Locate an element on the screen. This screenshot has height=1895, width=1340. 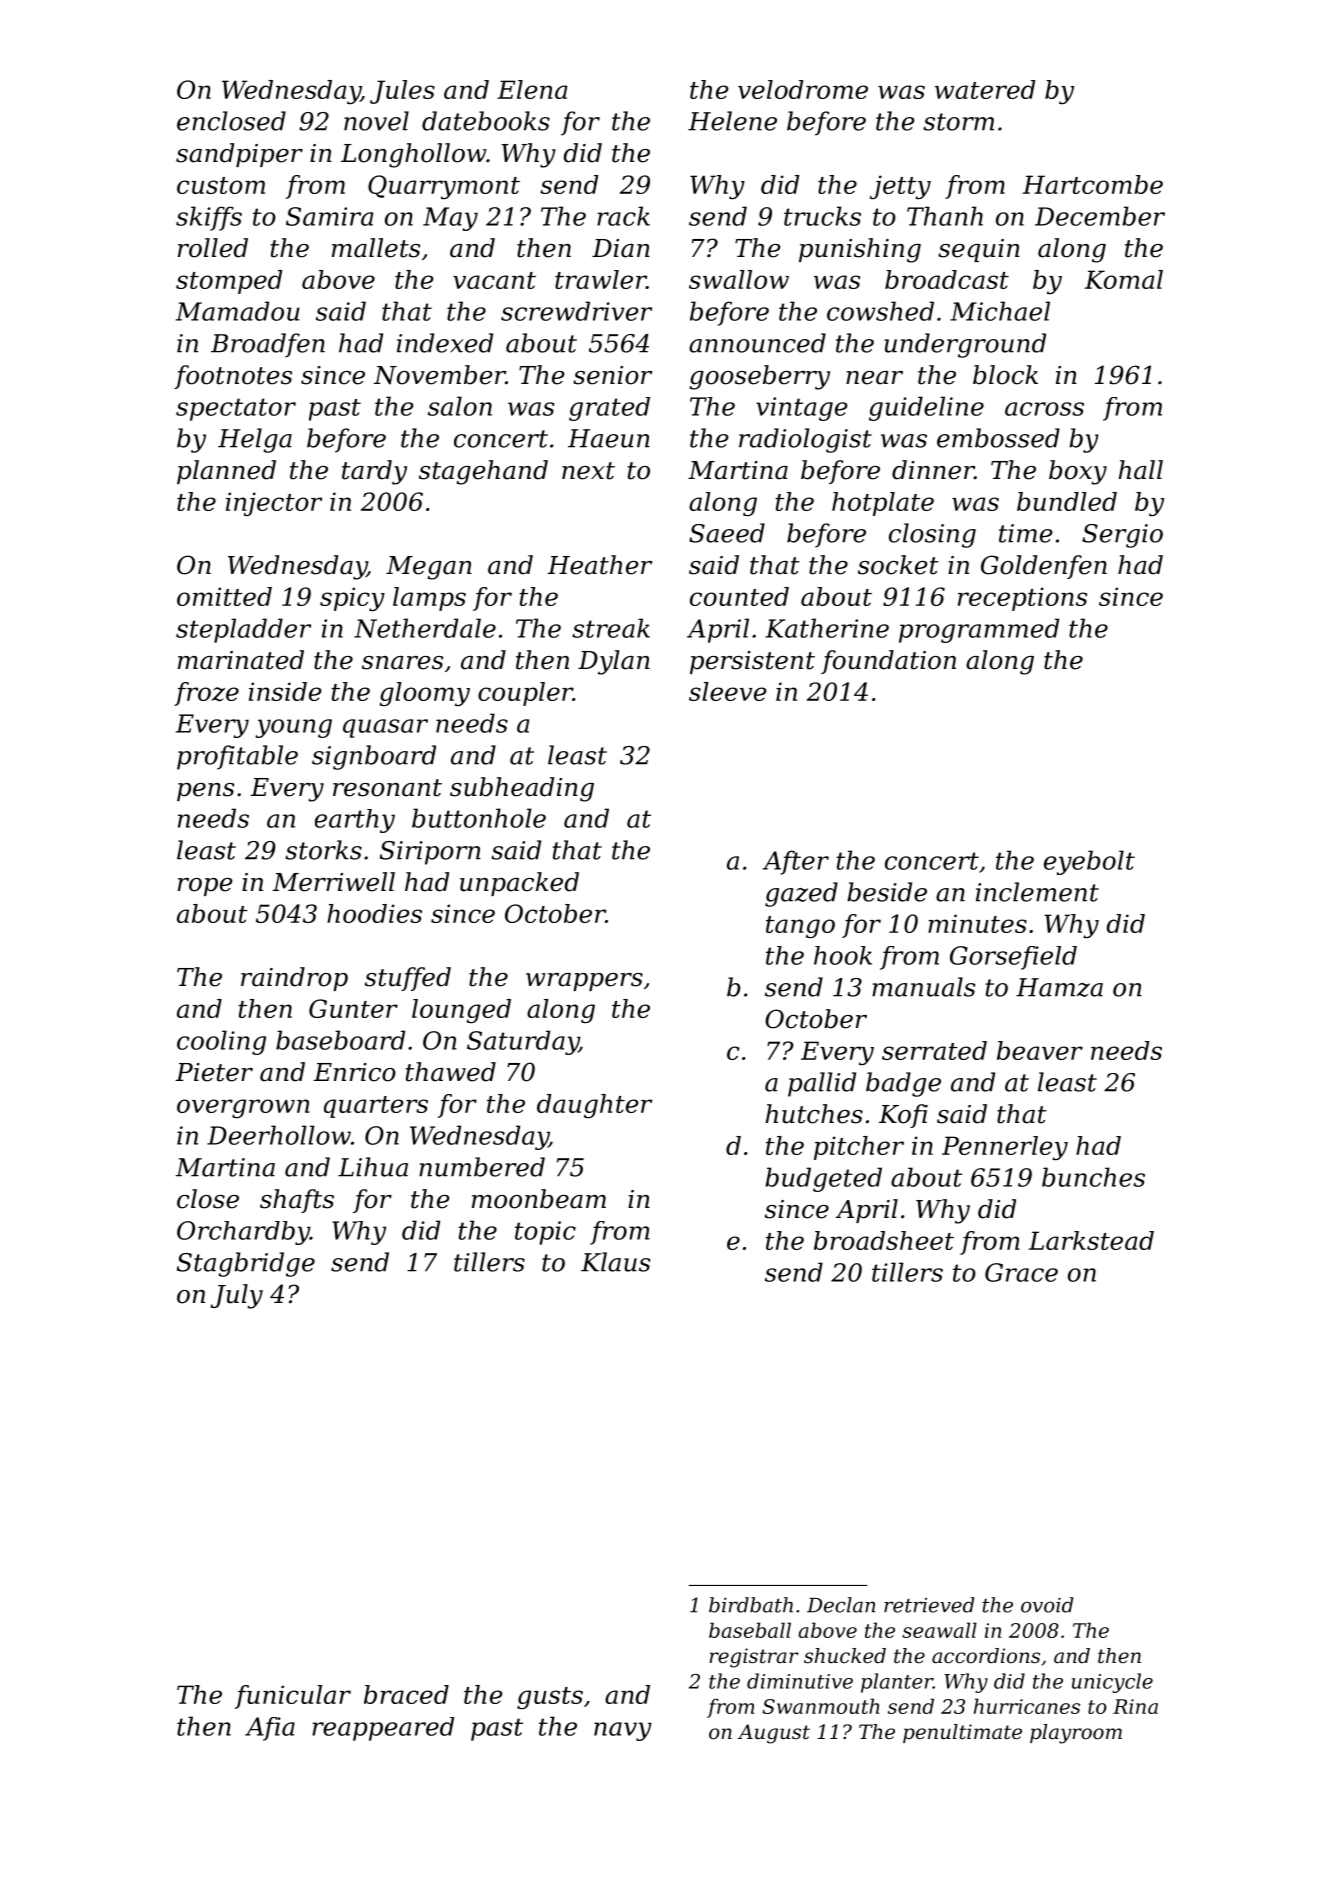
omitted is located at coordinates (224, 596).
